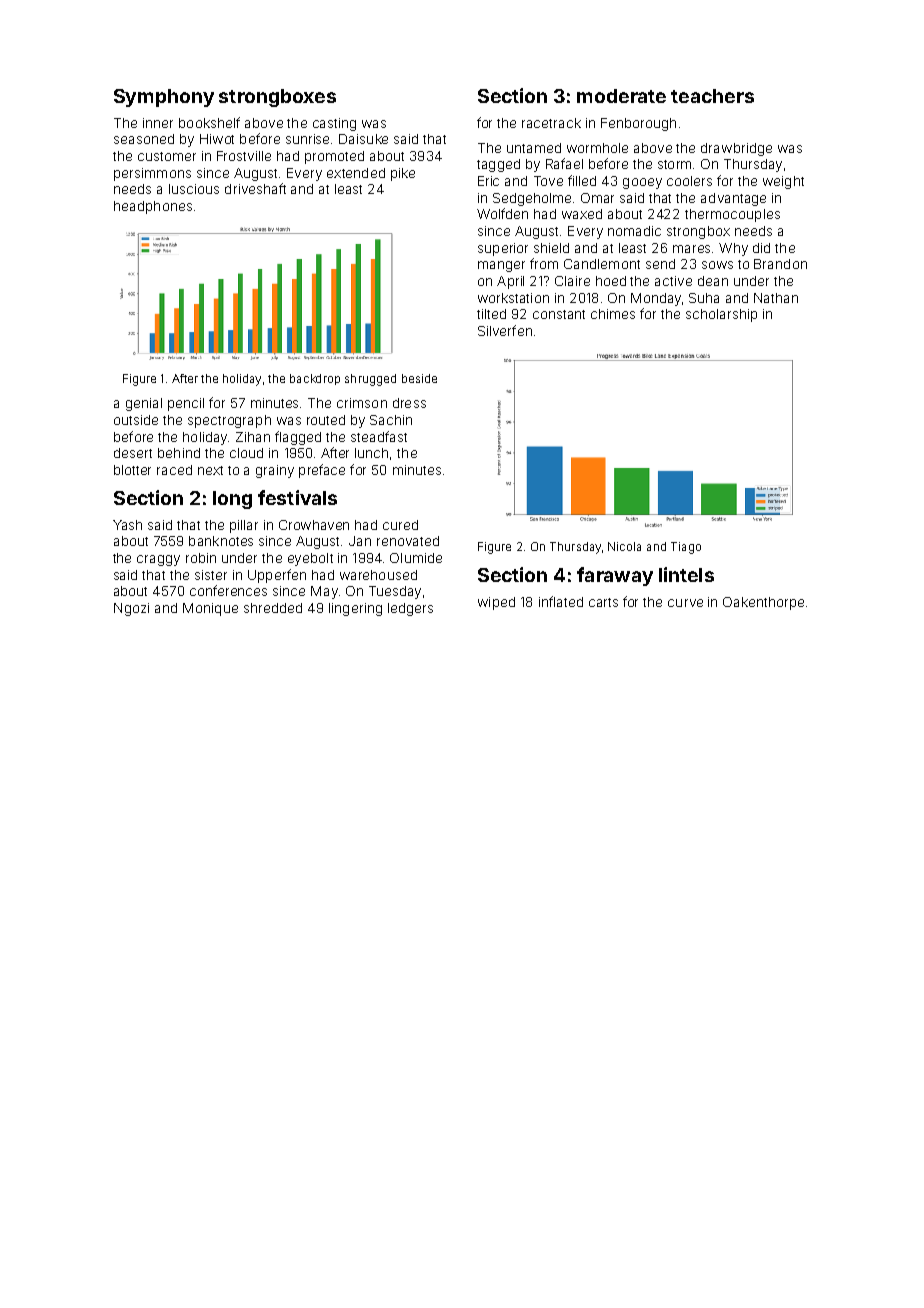 The image size is (924, 1308). What do you see at coordinates (638, 124) in the screenshot?
I see `Fenborough` at bounding box center [638, 124].
